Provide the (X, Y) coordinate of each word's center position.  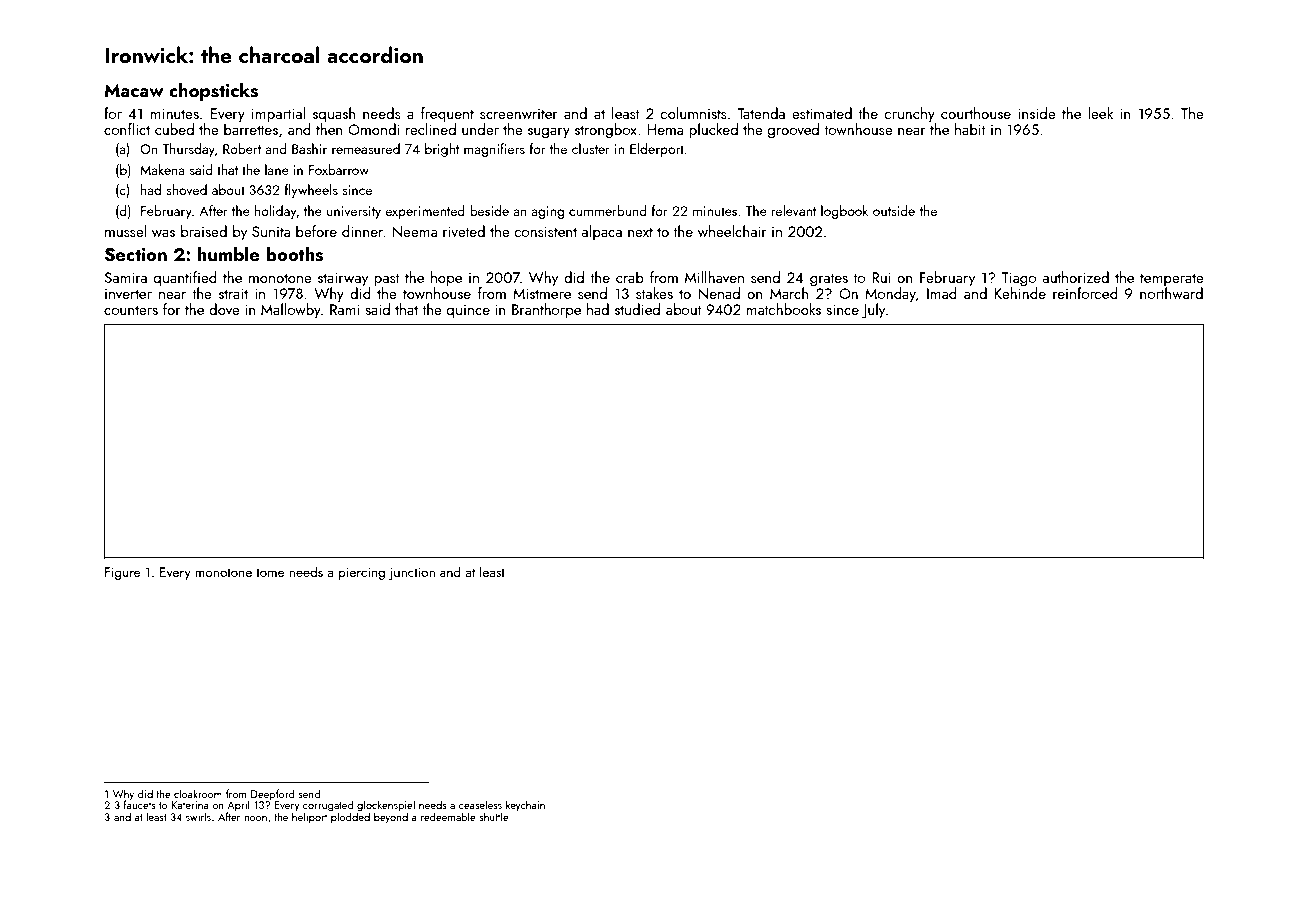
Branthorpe (546, 310)
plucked (713, 130)
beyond (391, 818)
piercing (362, 573)
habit (970, 129)
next (640, 232)
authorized (1075, 277)
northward (1171, 293)
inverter (128, 293)
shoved (186, 189)
